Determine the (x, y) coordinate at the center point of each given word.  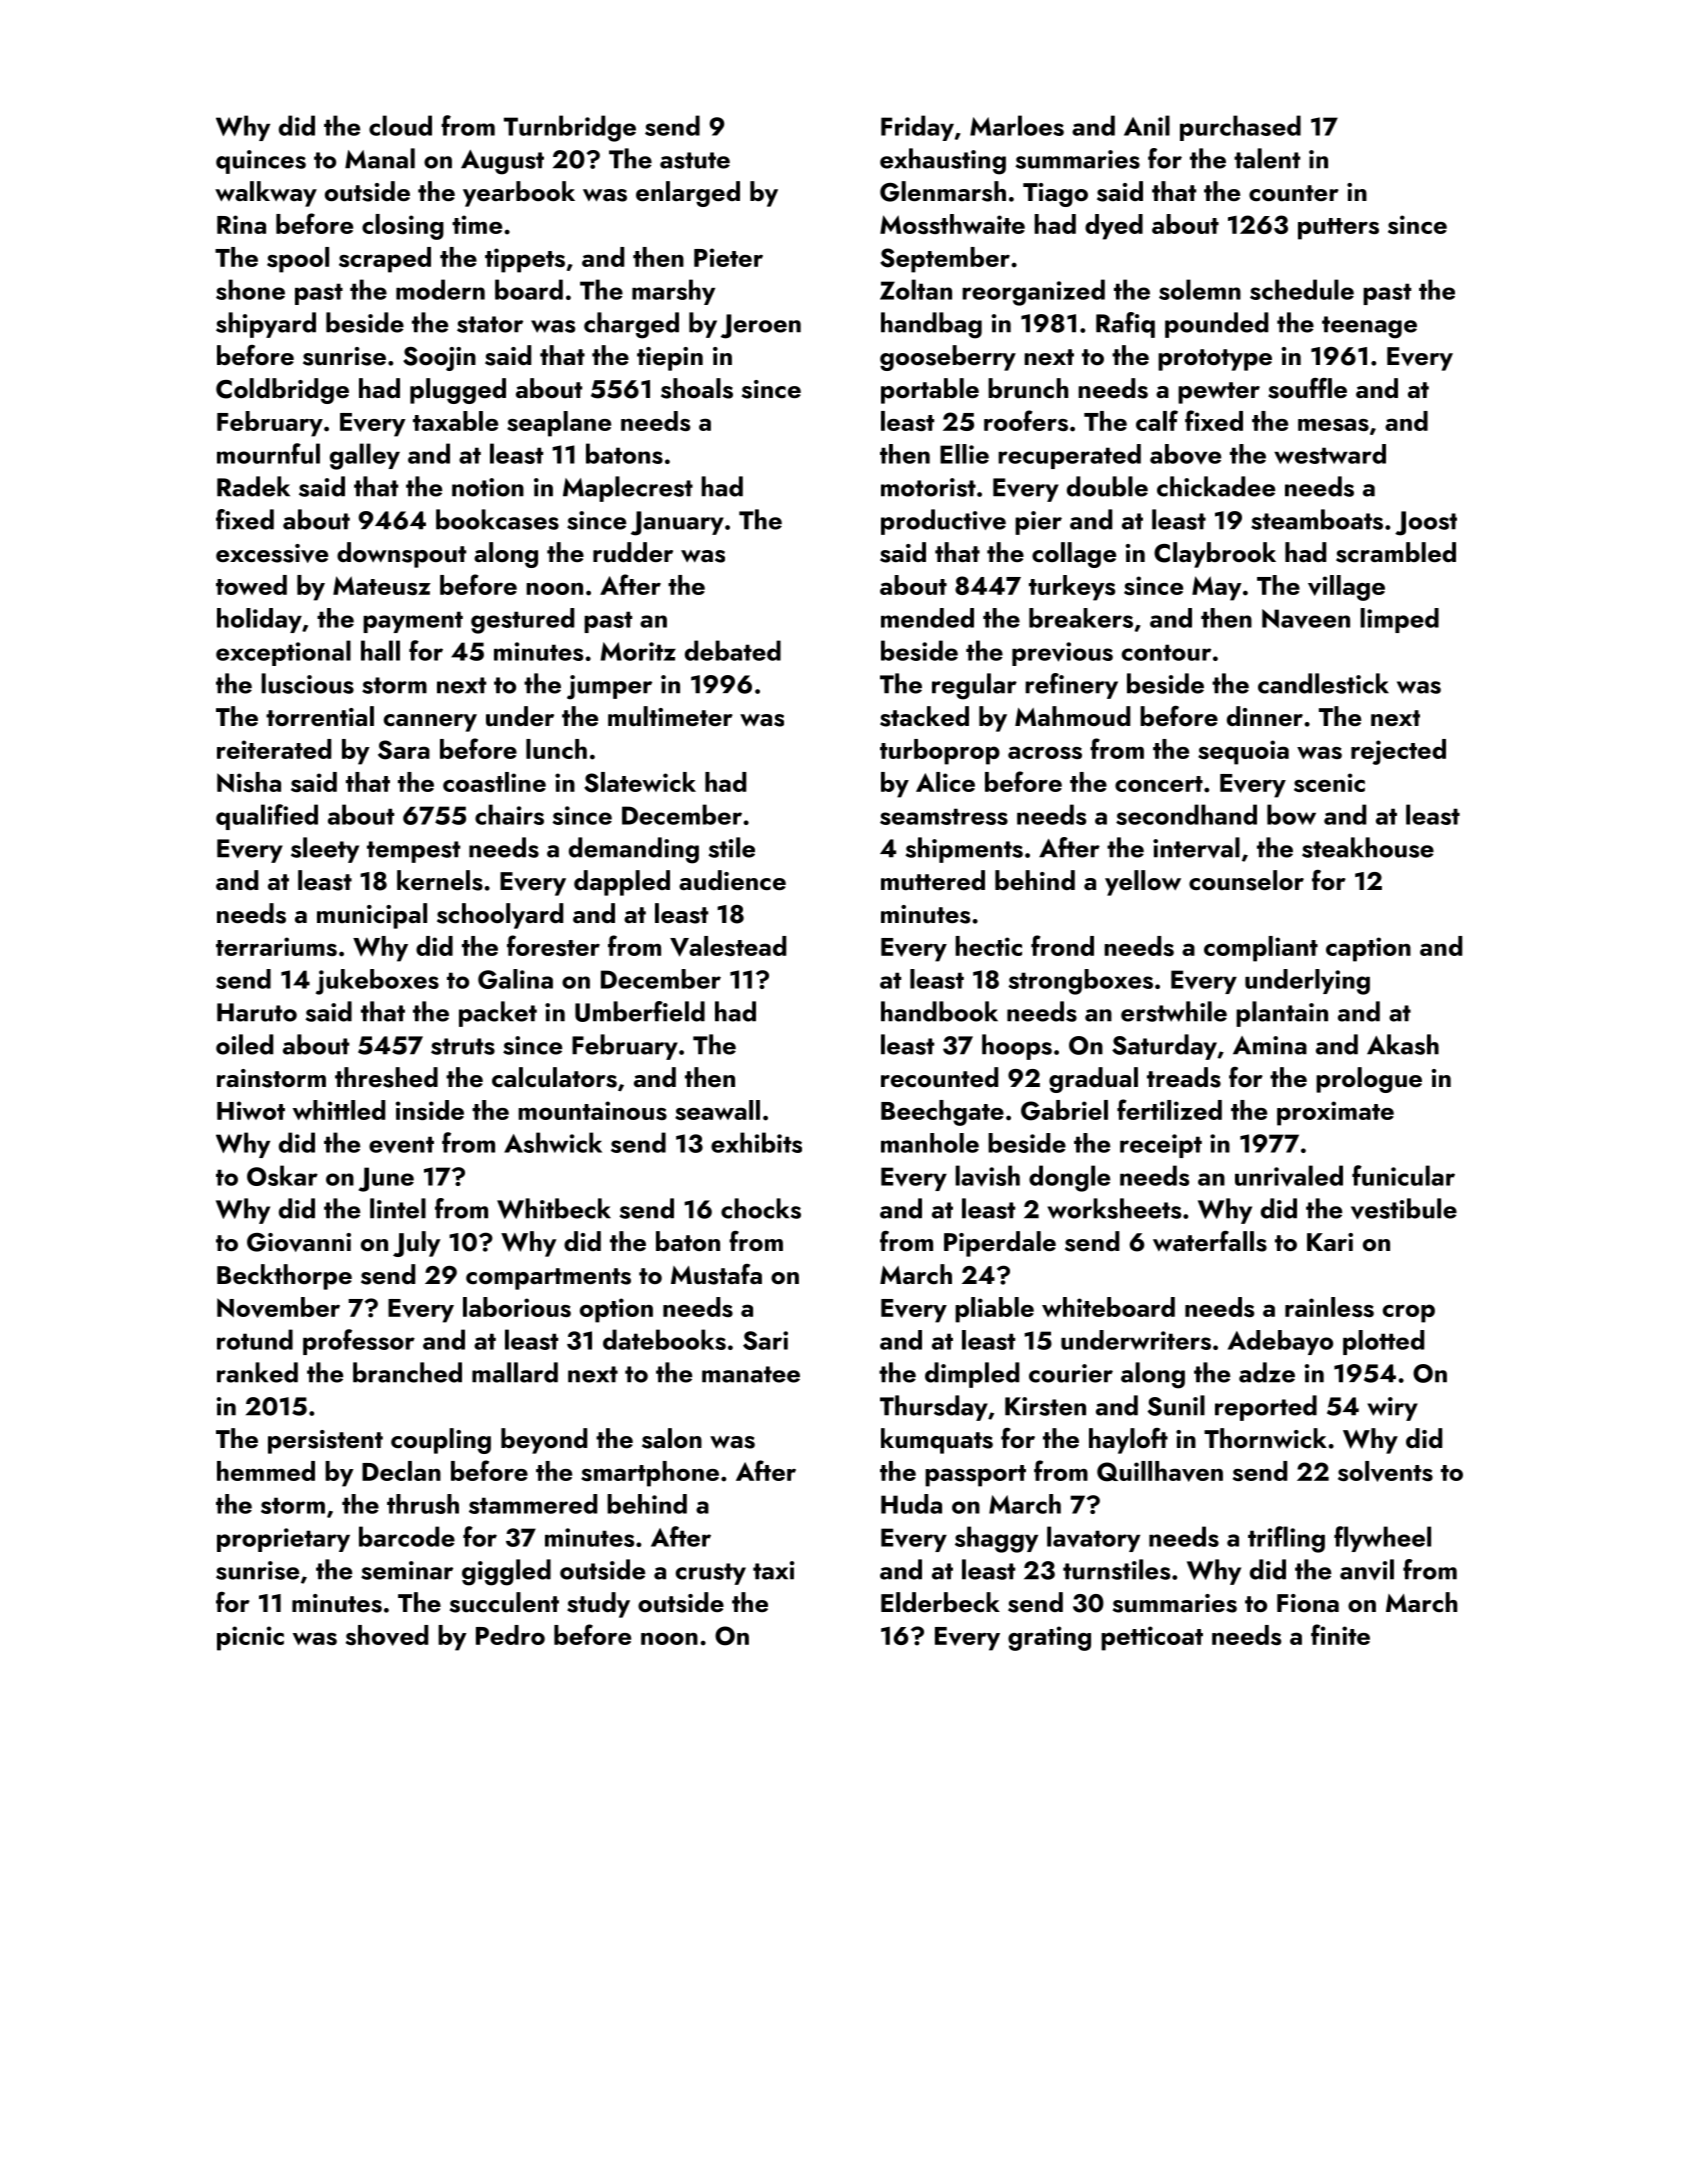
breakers (1081, 618)
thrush (423, 1504)
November (278, 1307)
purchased (1240, 128)
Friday (917, 128)
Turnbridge (570, 128)
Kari (1330, 1242)
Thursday (934, 1408)
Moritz (638, 651)
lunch (556, 749)
